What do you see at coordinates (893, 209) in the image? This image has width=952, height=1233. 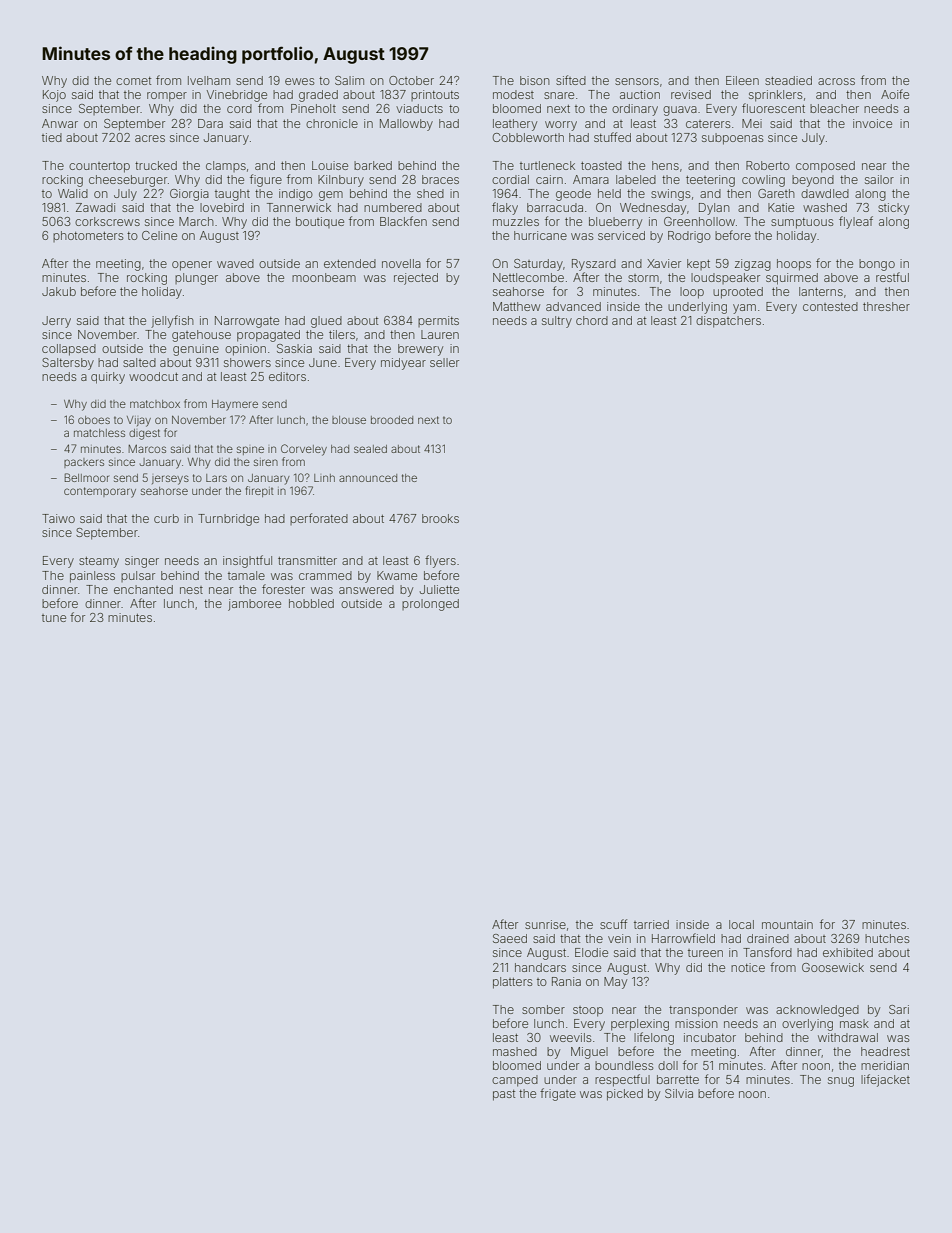 I see `sticky` at bounding box center [893, 209].
